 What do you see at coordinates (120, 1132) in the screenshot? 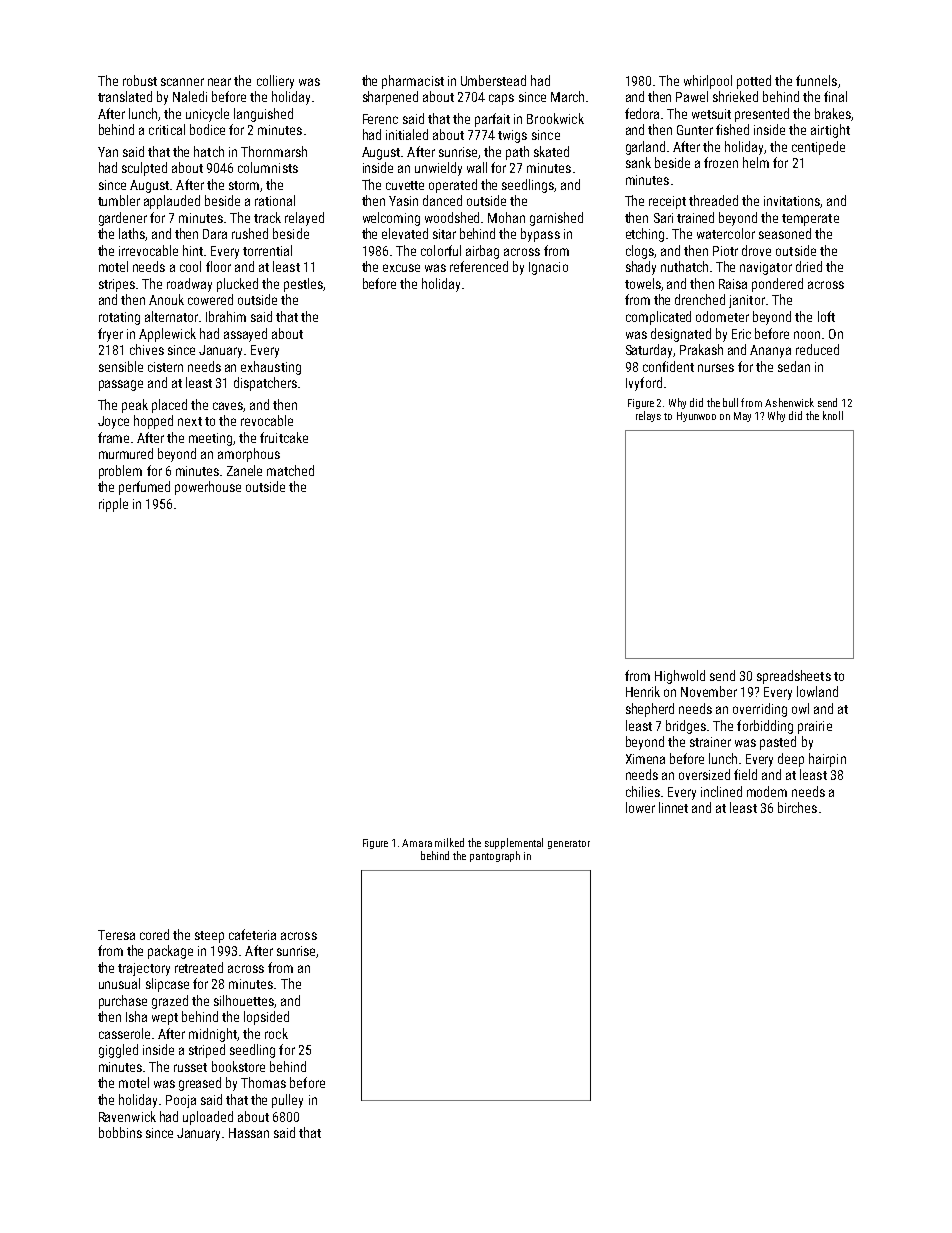
I see `bobbins` at bounding box center [120, 1132].
